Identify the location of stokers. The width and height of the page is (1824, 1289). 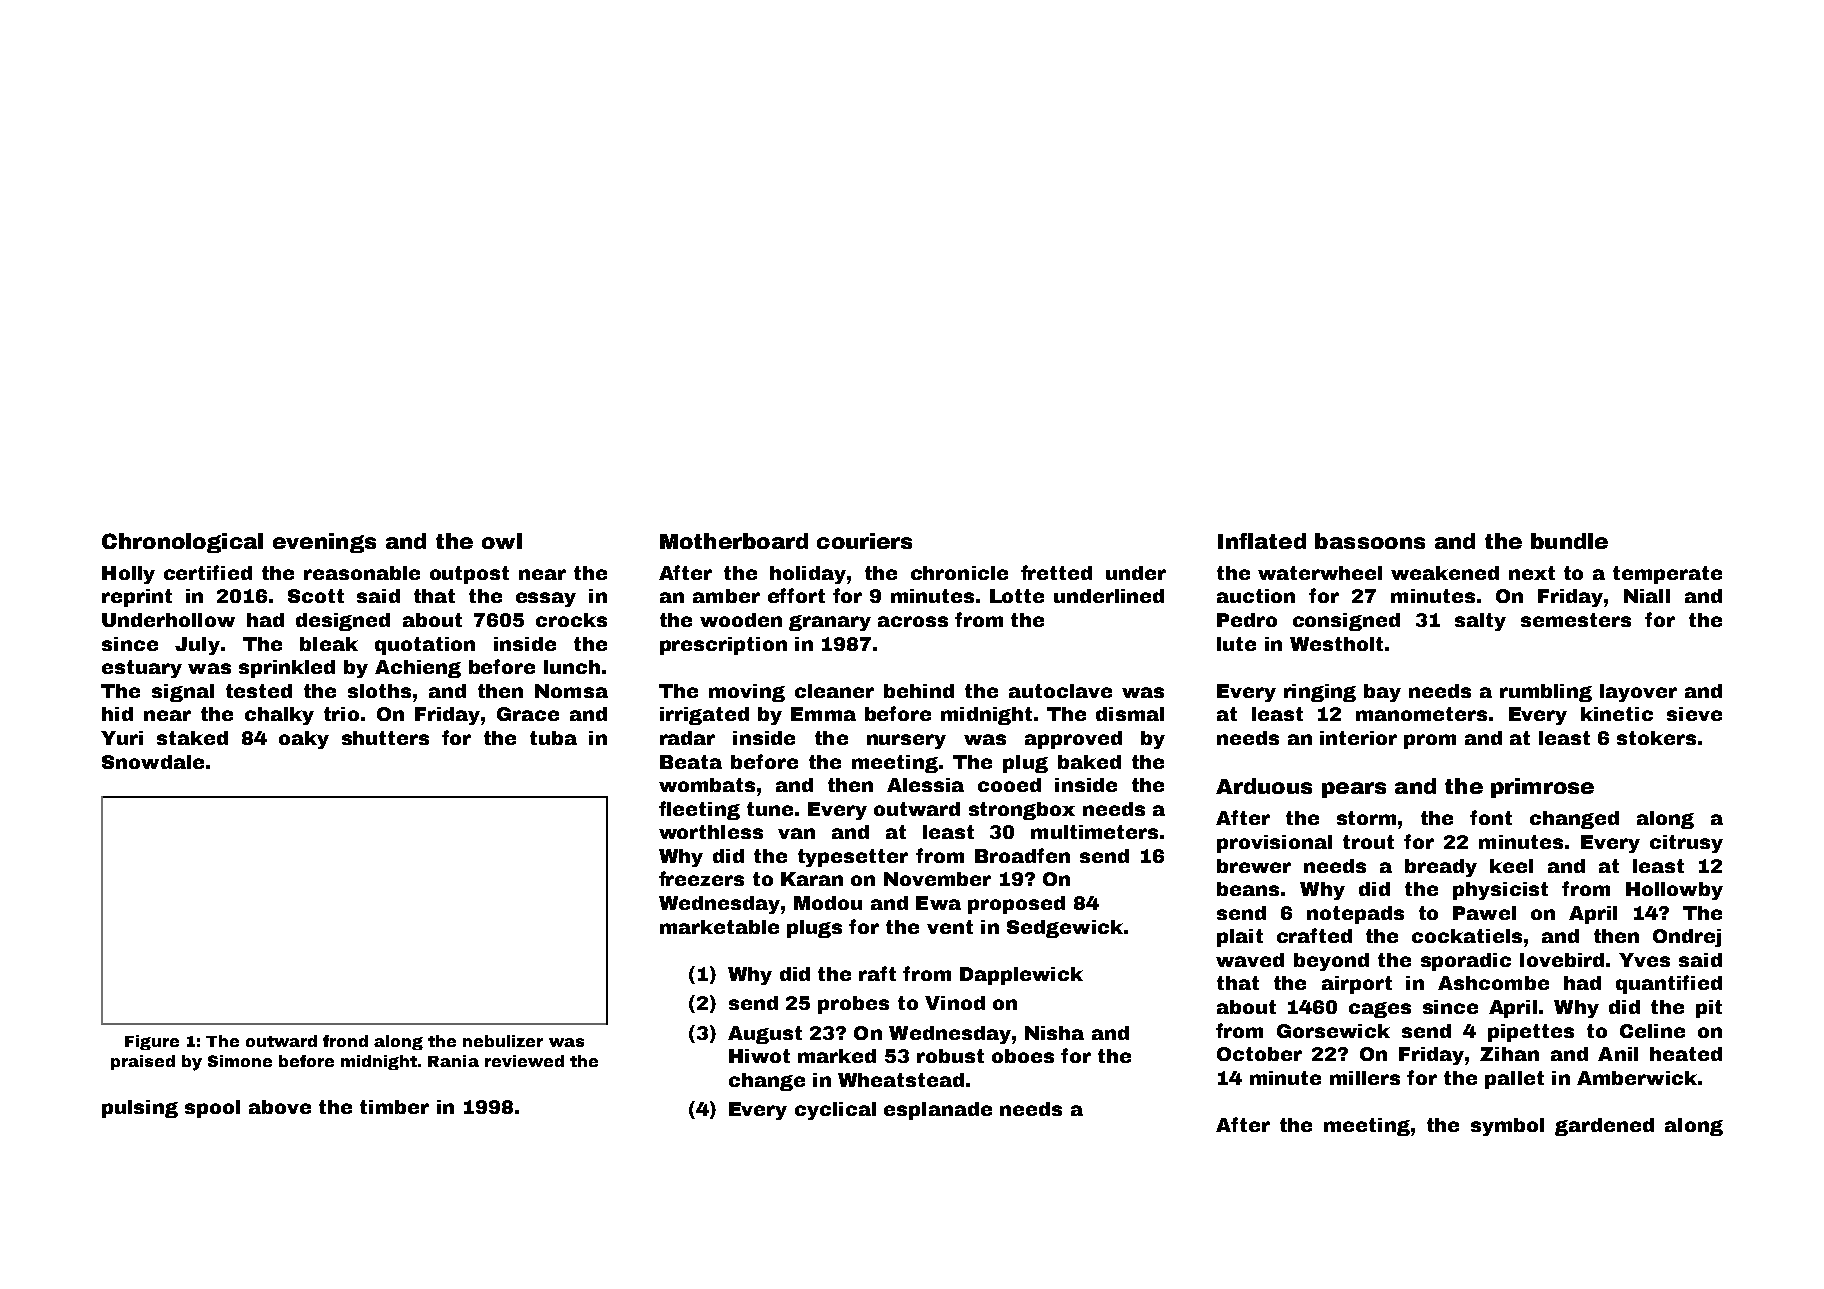
(1656, 738).
